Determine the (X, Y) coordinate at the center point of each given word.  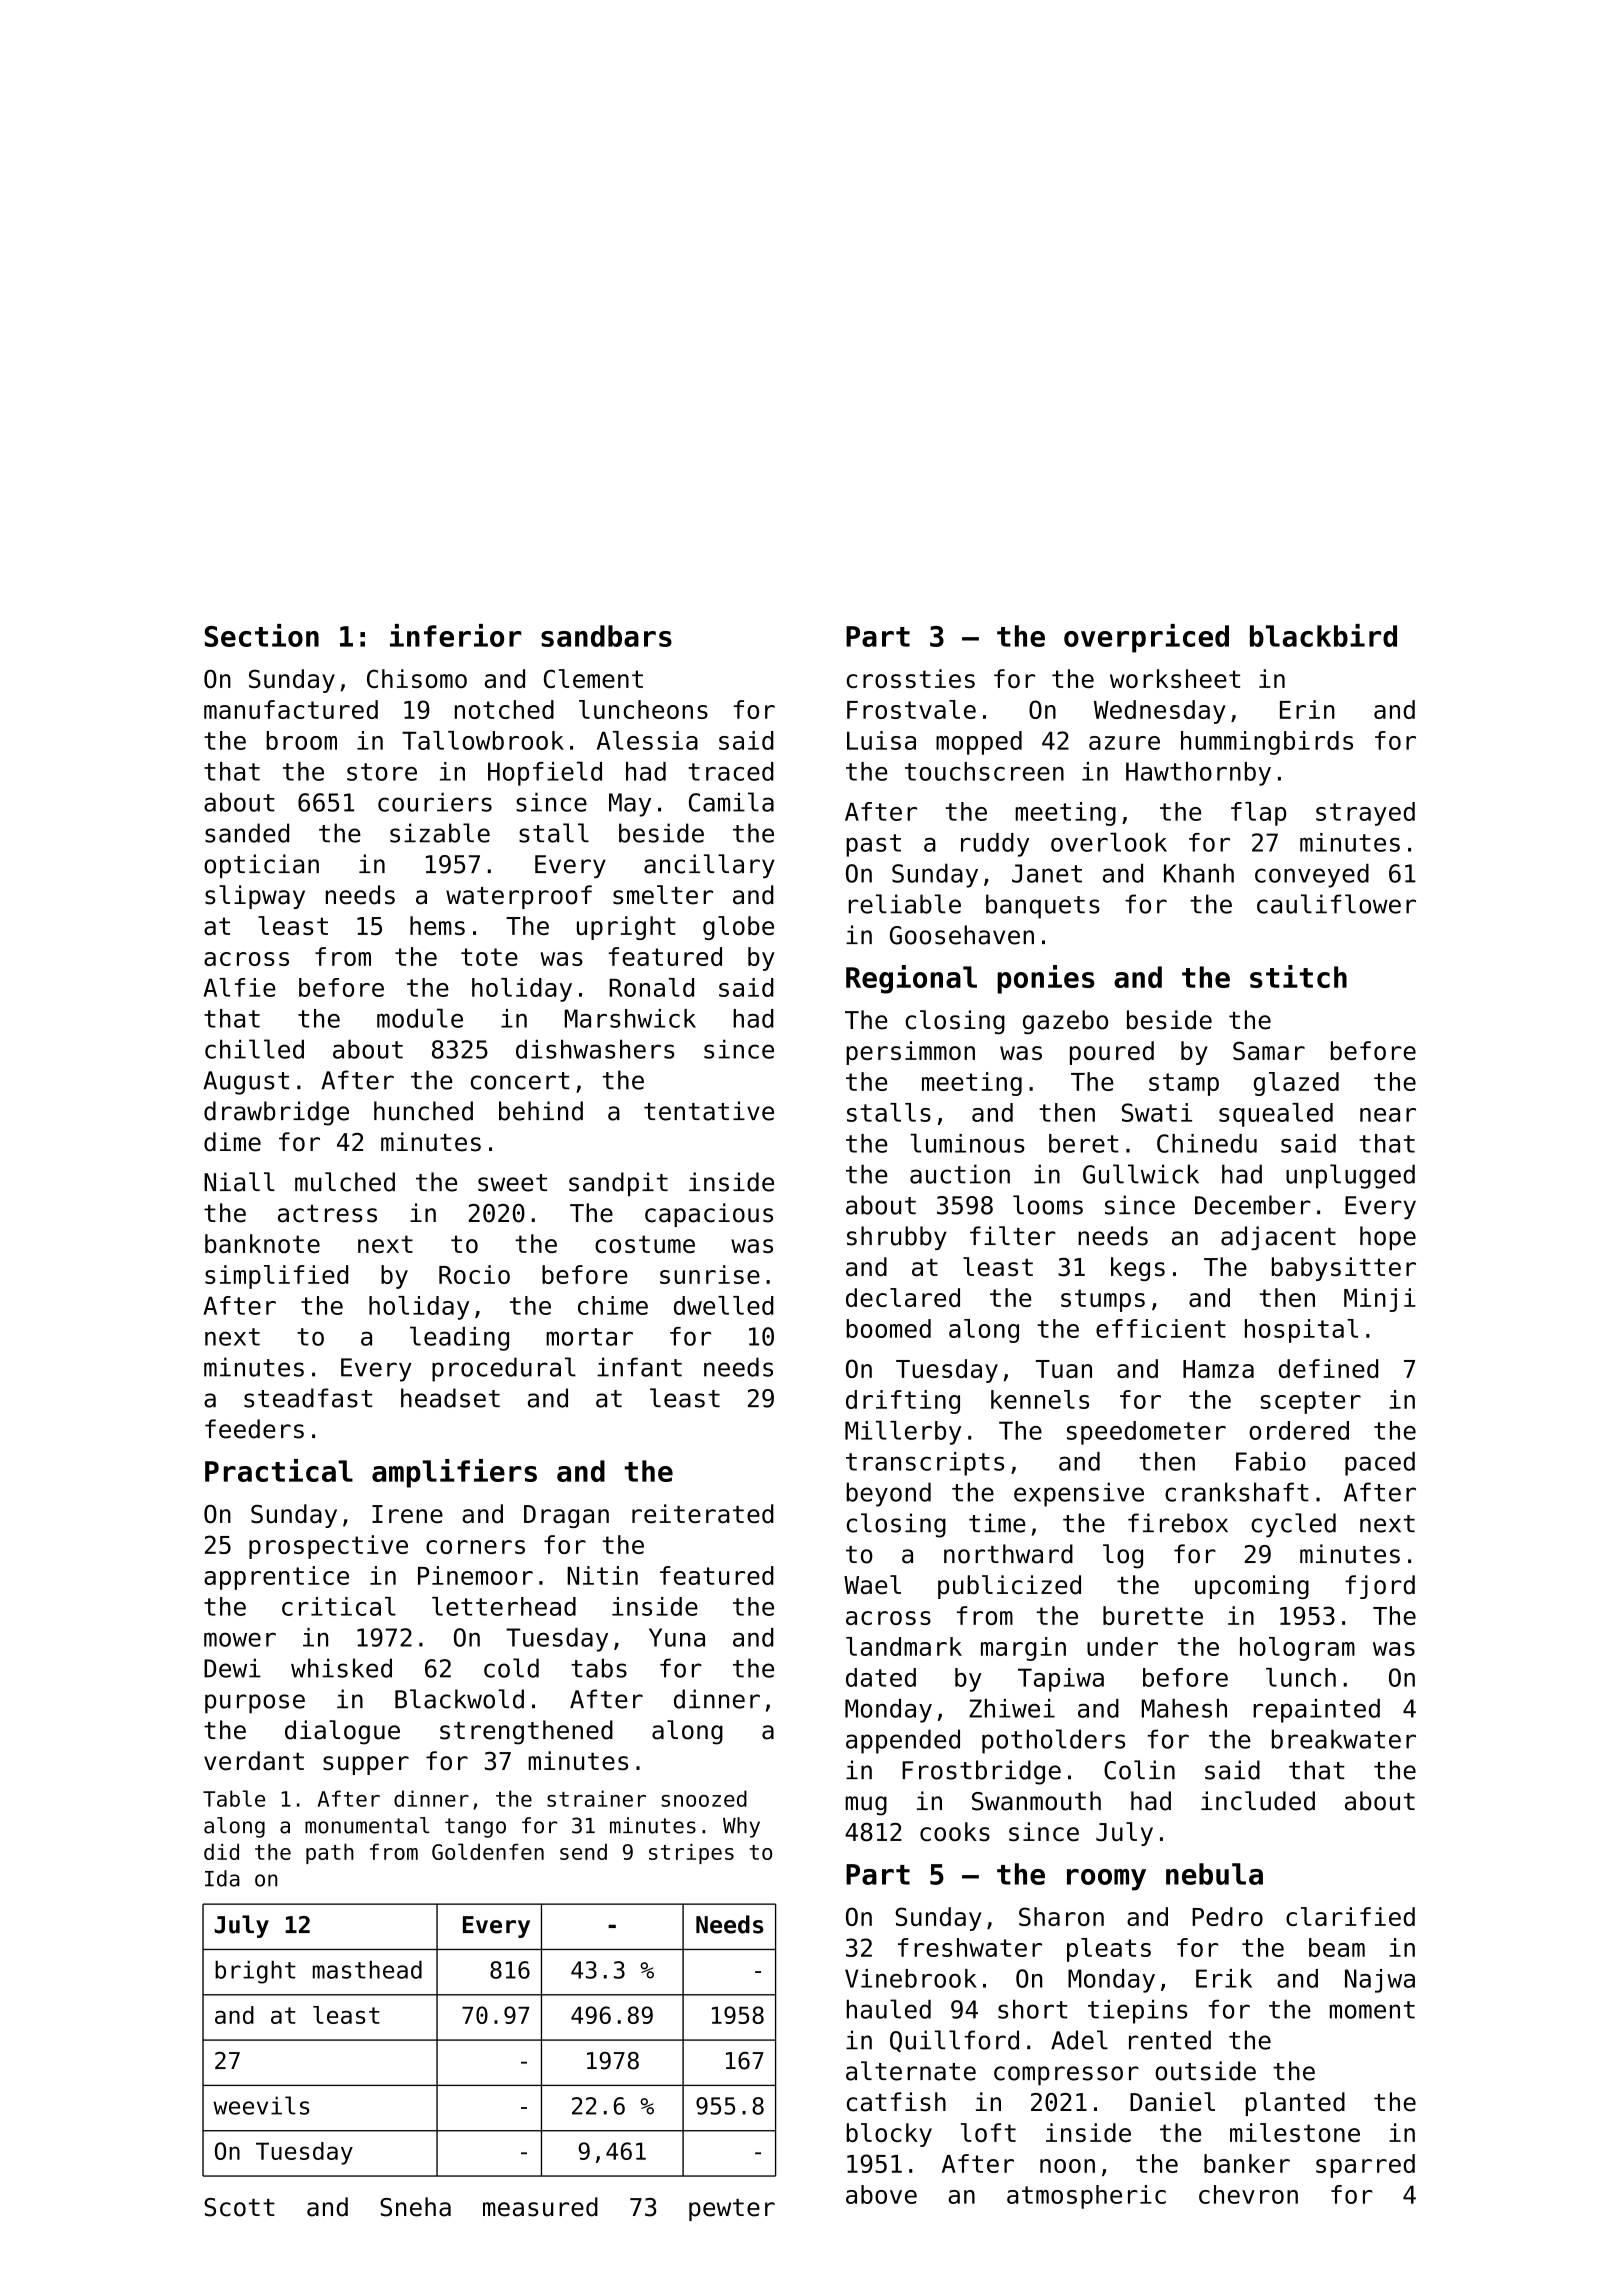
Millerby (903, 1433)
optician (261, 866)
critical (339, 1606)
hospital (1301, 1331)
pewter (732, 2210)
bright (255, 1972)
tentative (709, 1111)
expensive (1079, 1494)
